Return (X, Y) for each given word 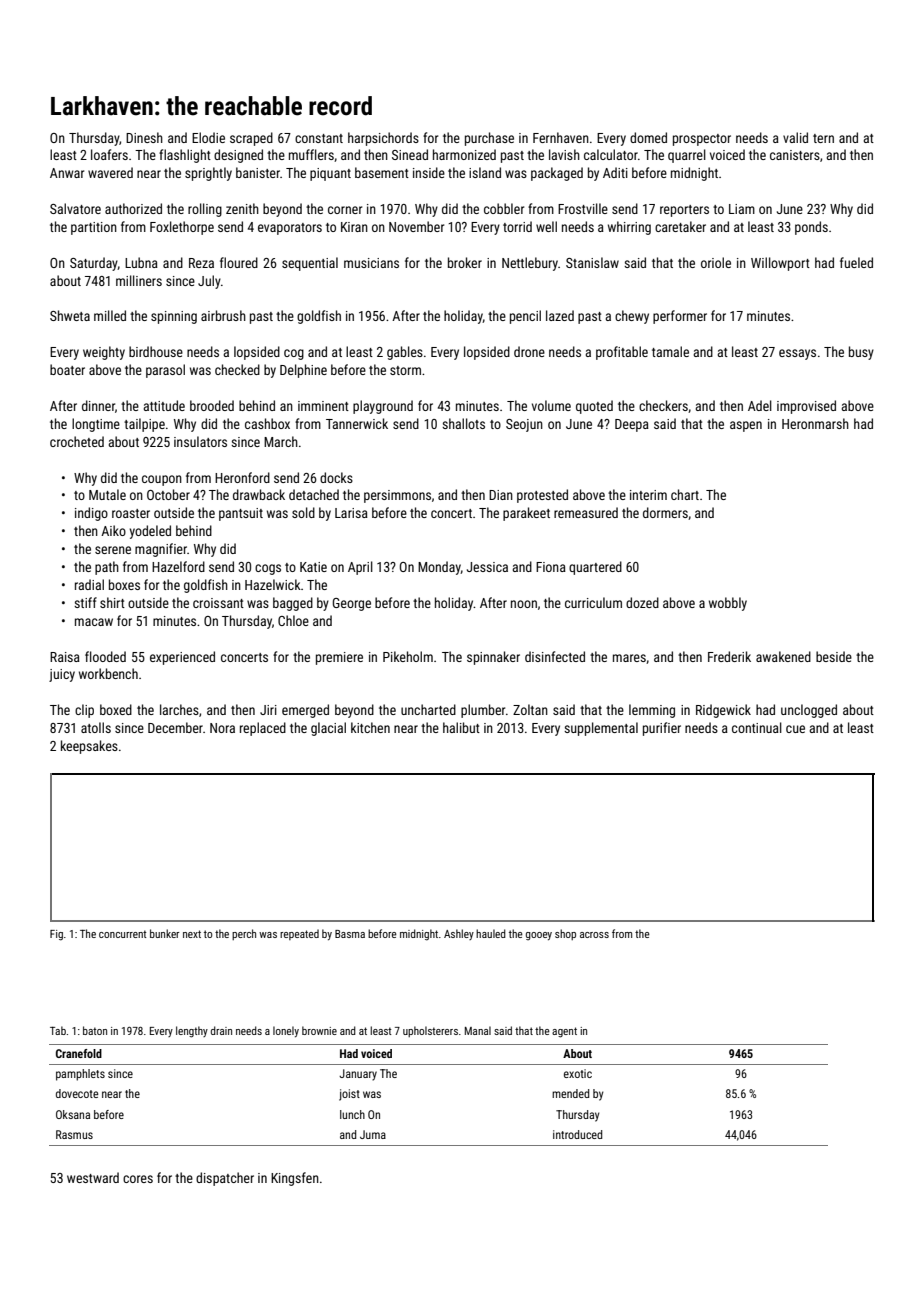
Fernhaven (561, 137)
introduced (577, 1134)
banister (258, 172)
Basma (350, 934)
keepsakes (89, 747)
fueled (856, 262)
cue (795, 729)
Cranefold (79, 1053)
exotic (578, 1073)
